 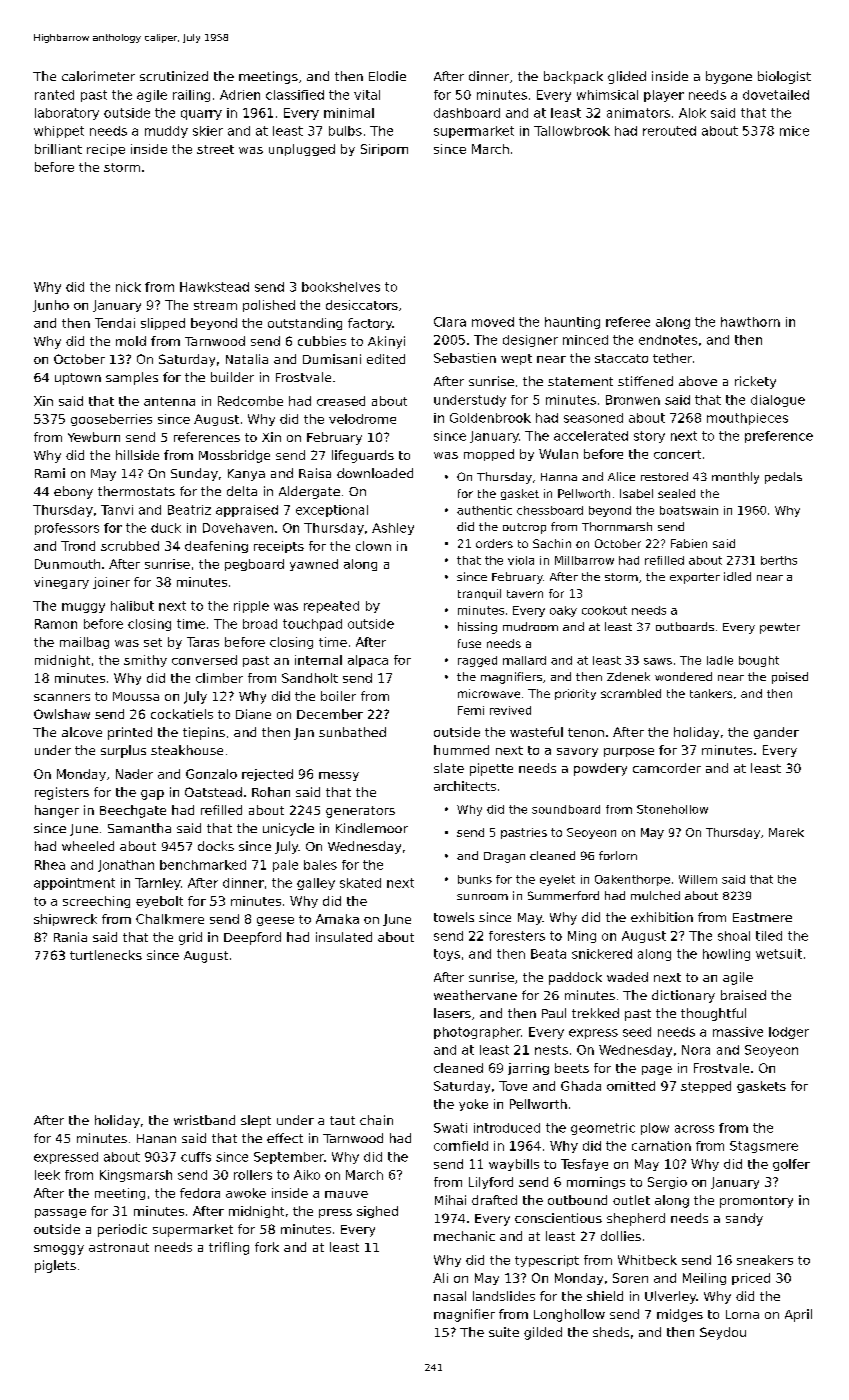 What do you see at coordinates (611, 1332) in the screenshot?
I see `sheds` at bounding box center [611, 1332].
